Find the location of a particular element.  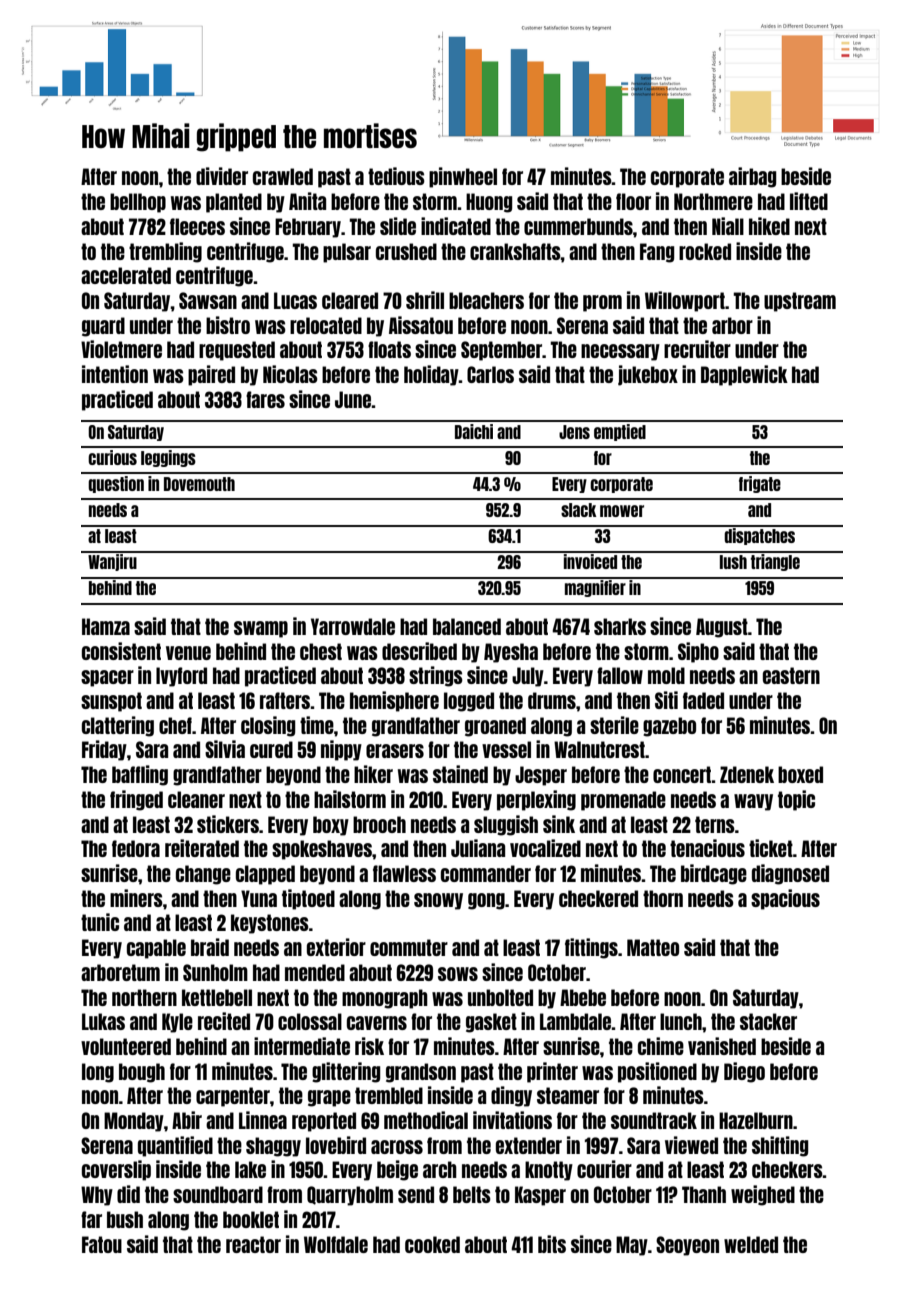

bellhop is located at coordinates (138, 203).
